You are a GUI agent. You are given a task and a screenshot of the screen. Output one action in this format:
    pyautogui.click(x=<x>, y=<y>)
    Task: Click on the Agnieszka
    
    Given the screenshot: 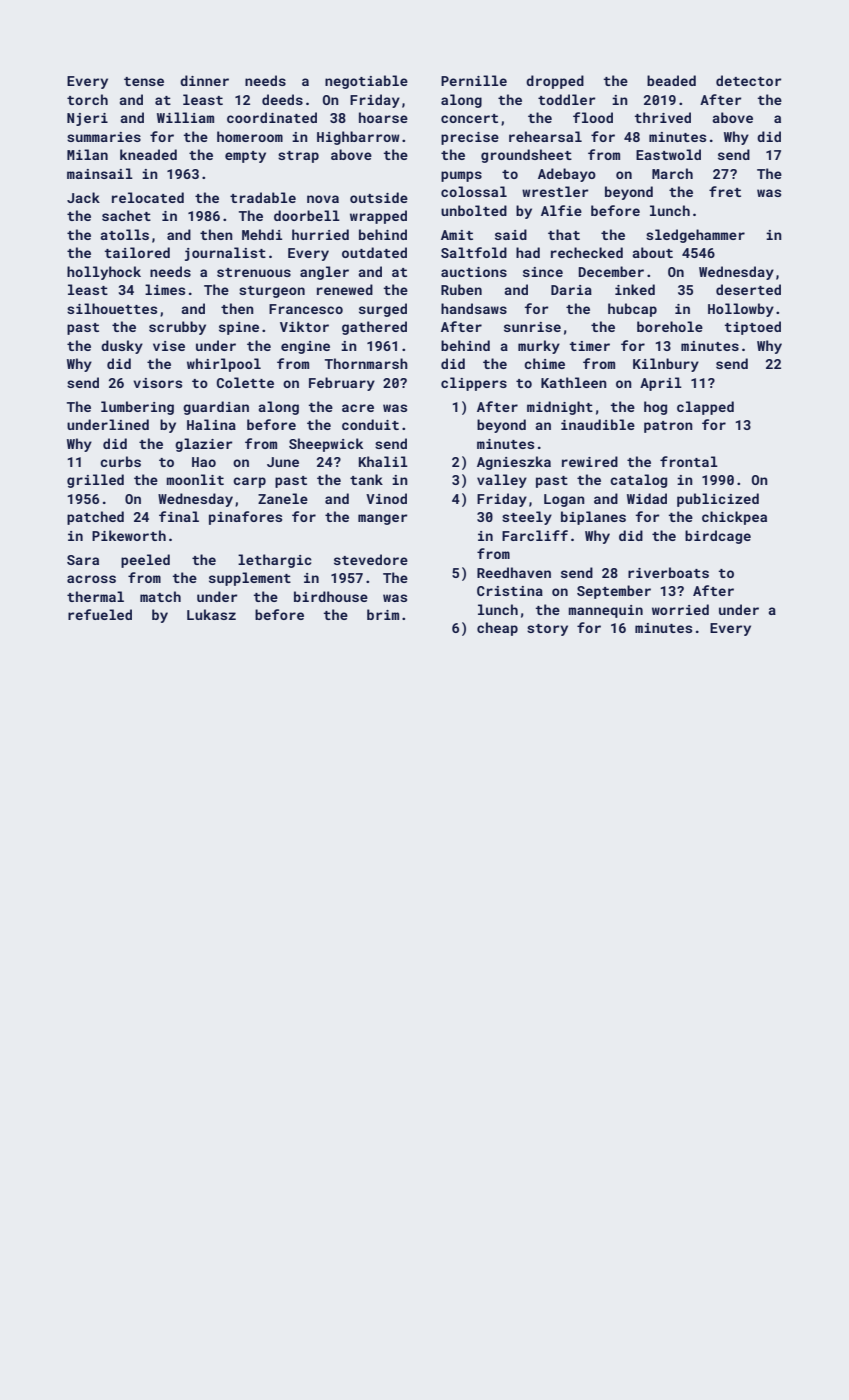 What is the action you would take?
    pyautogui.click(x=514, y=463)
